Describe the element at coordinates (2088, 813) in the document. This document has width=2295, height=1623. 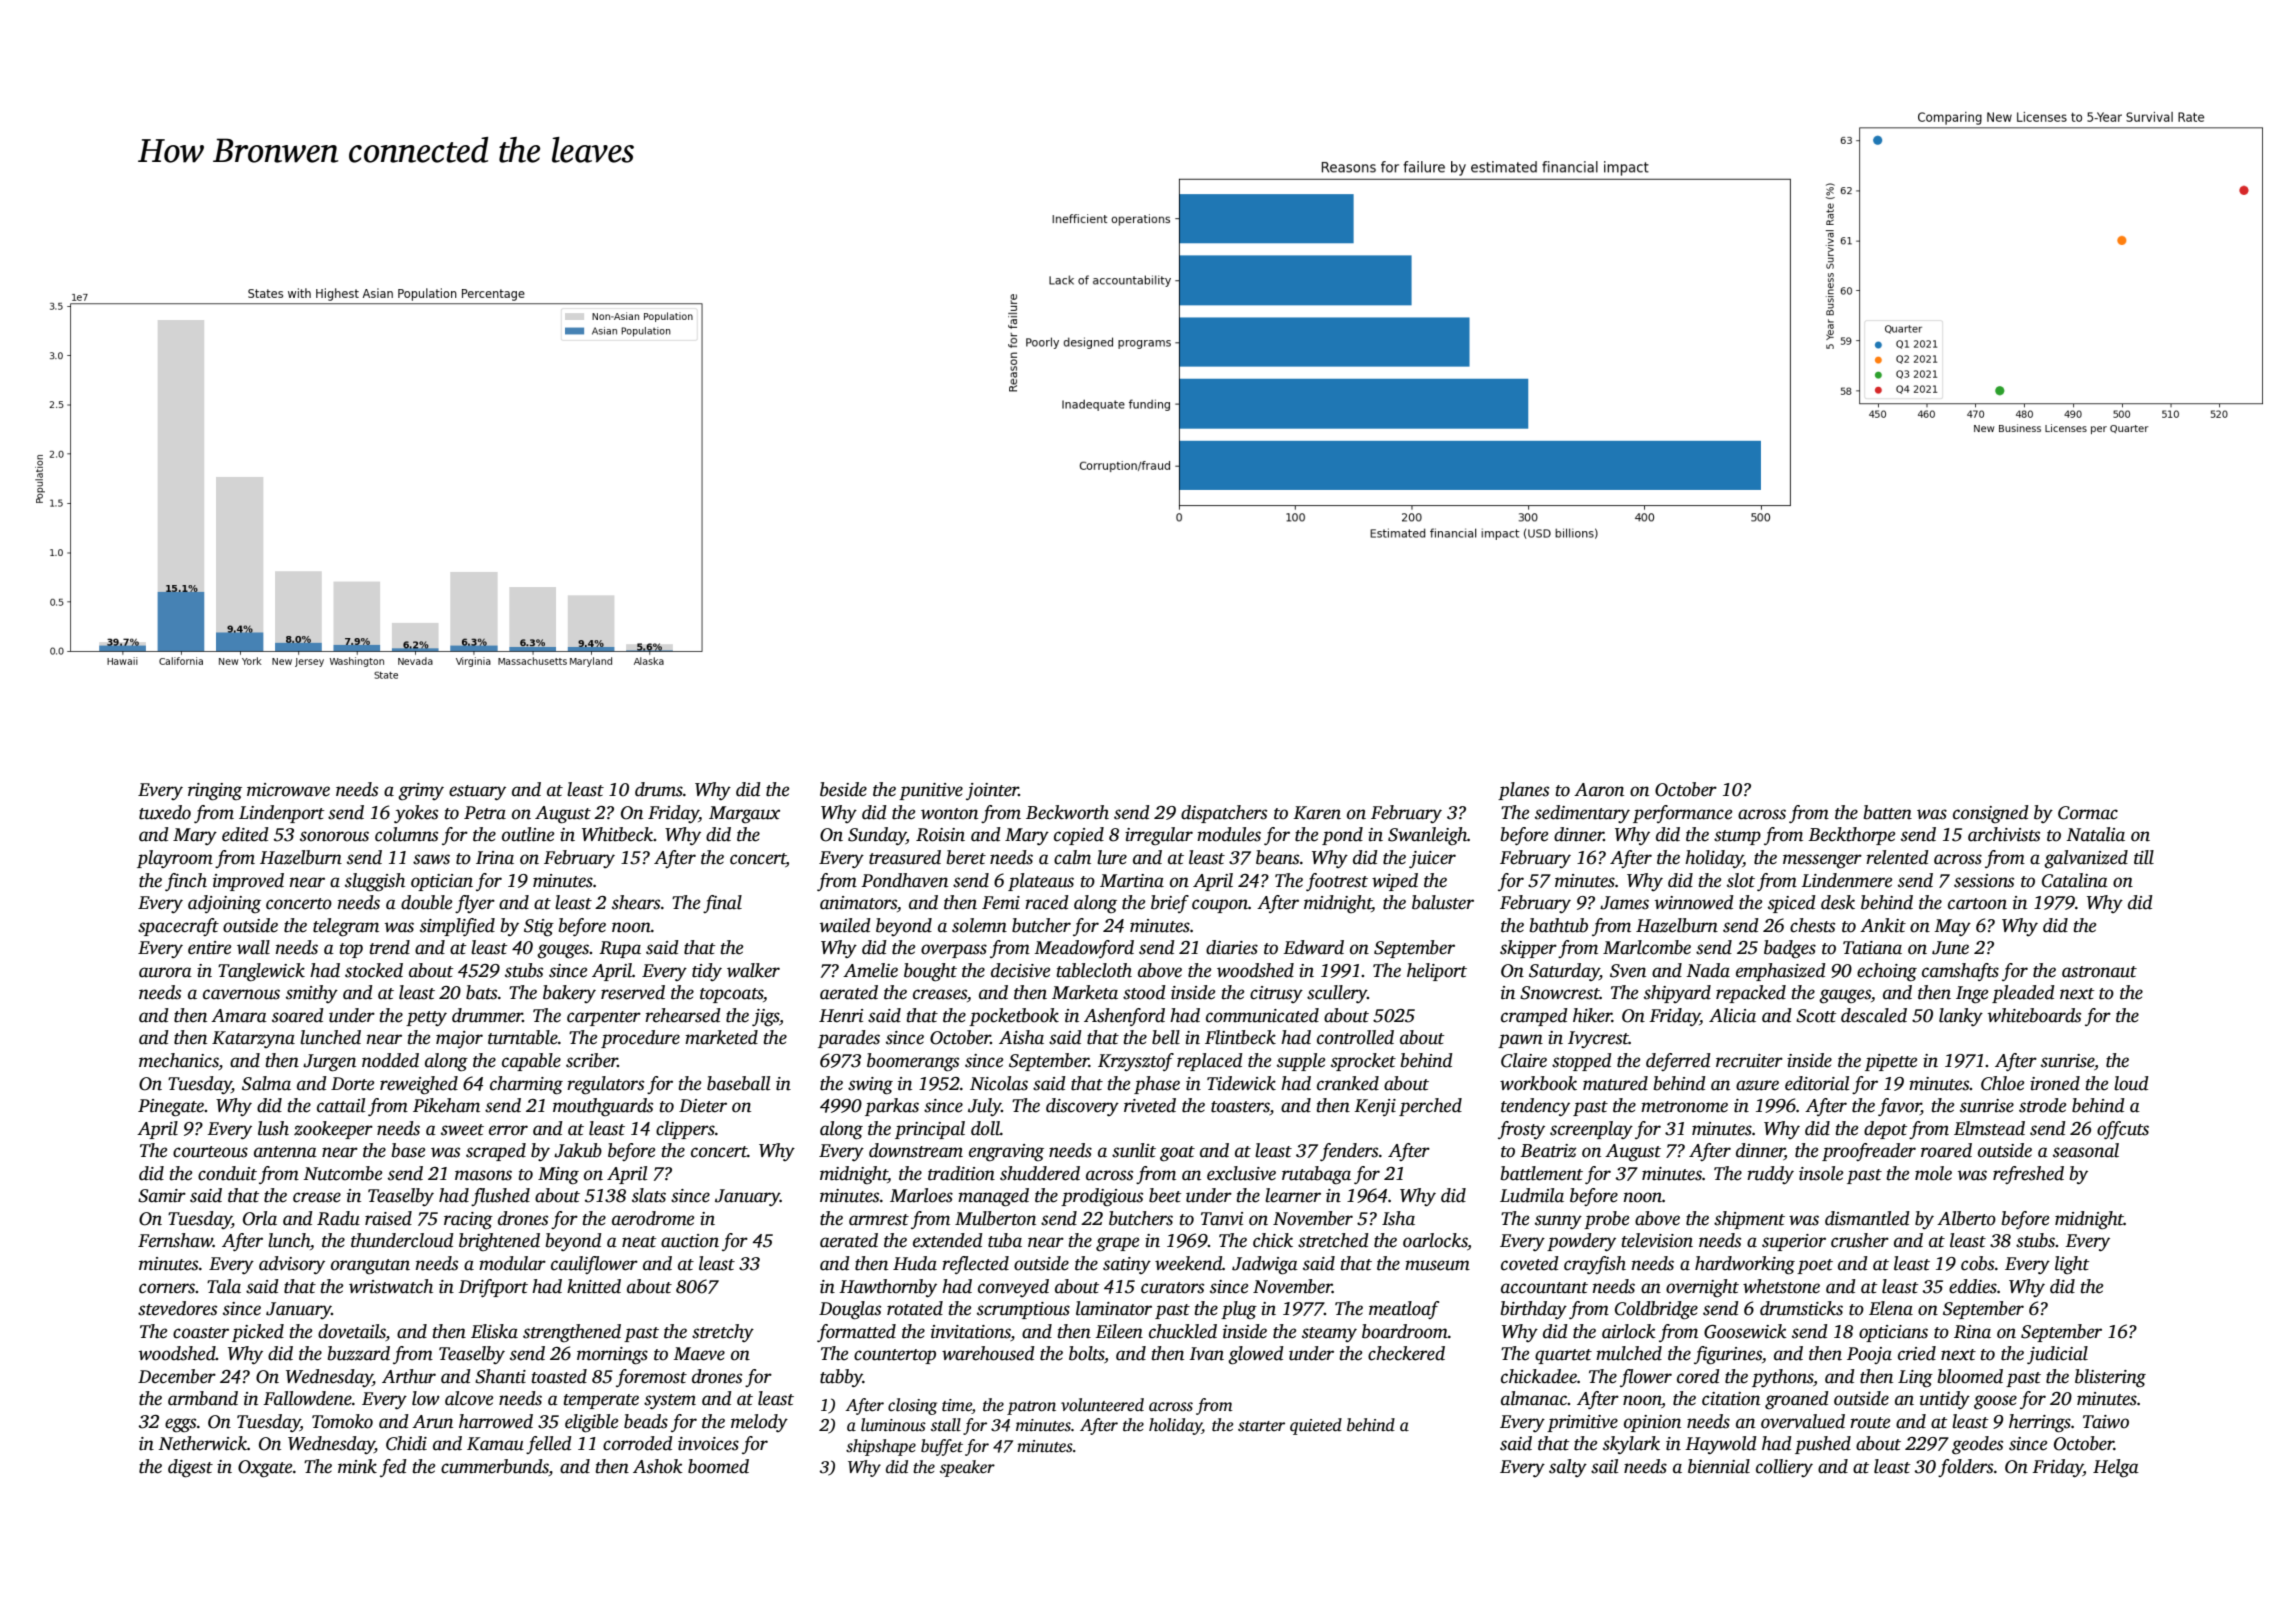
I see `Cormac` at that location.
